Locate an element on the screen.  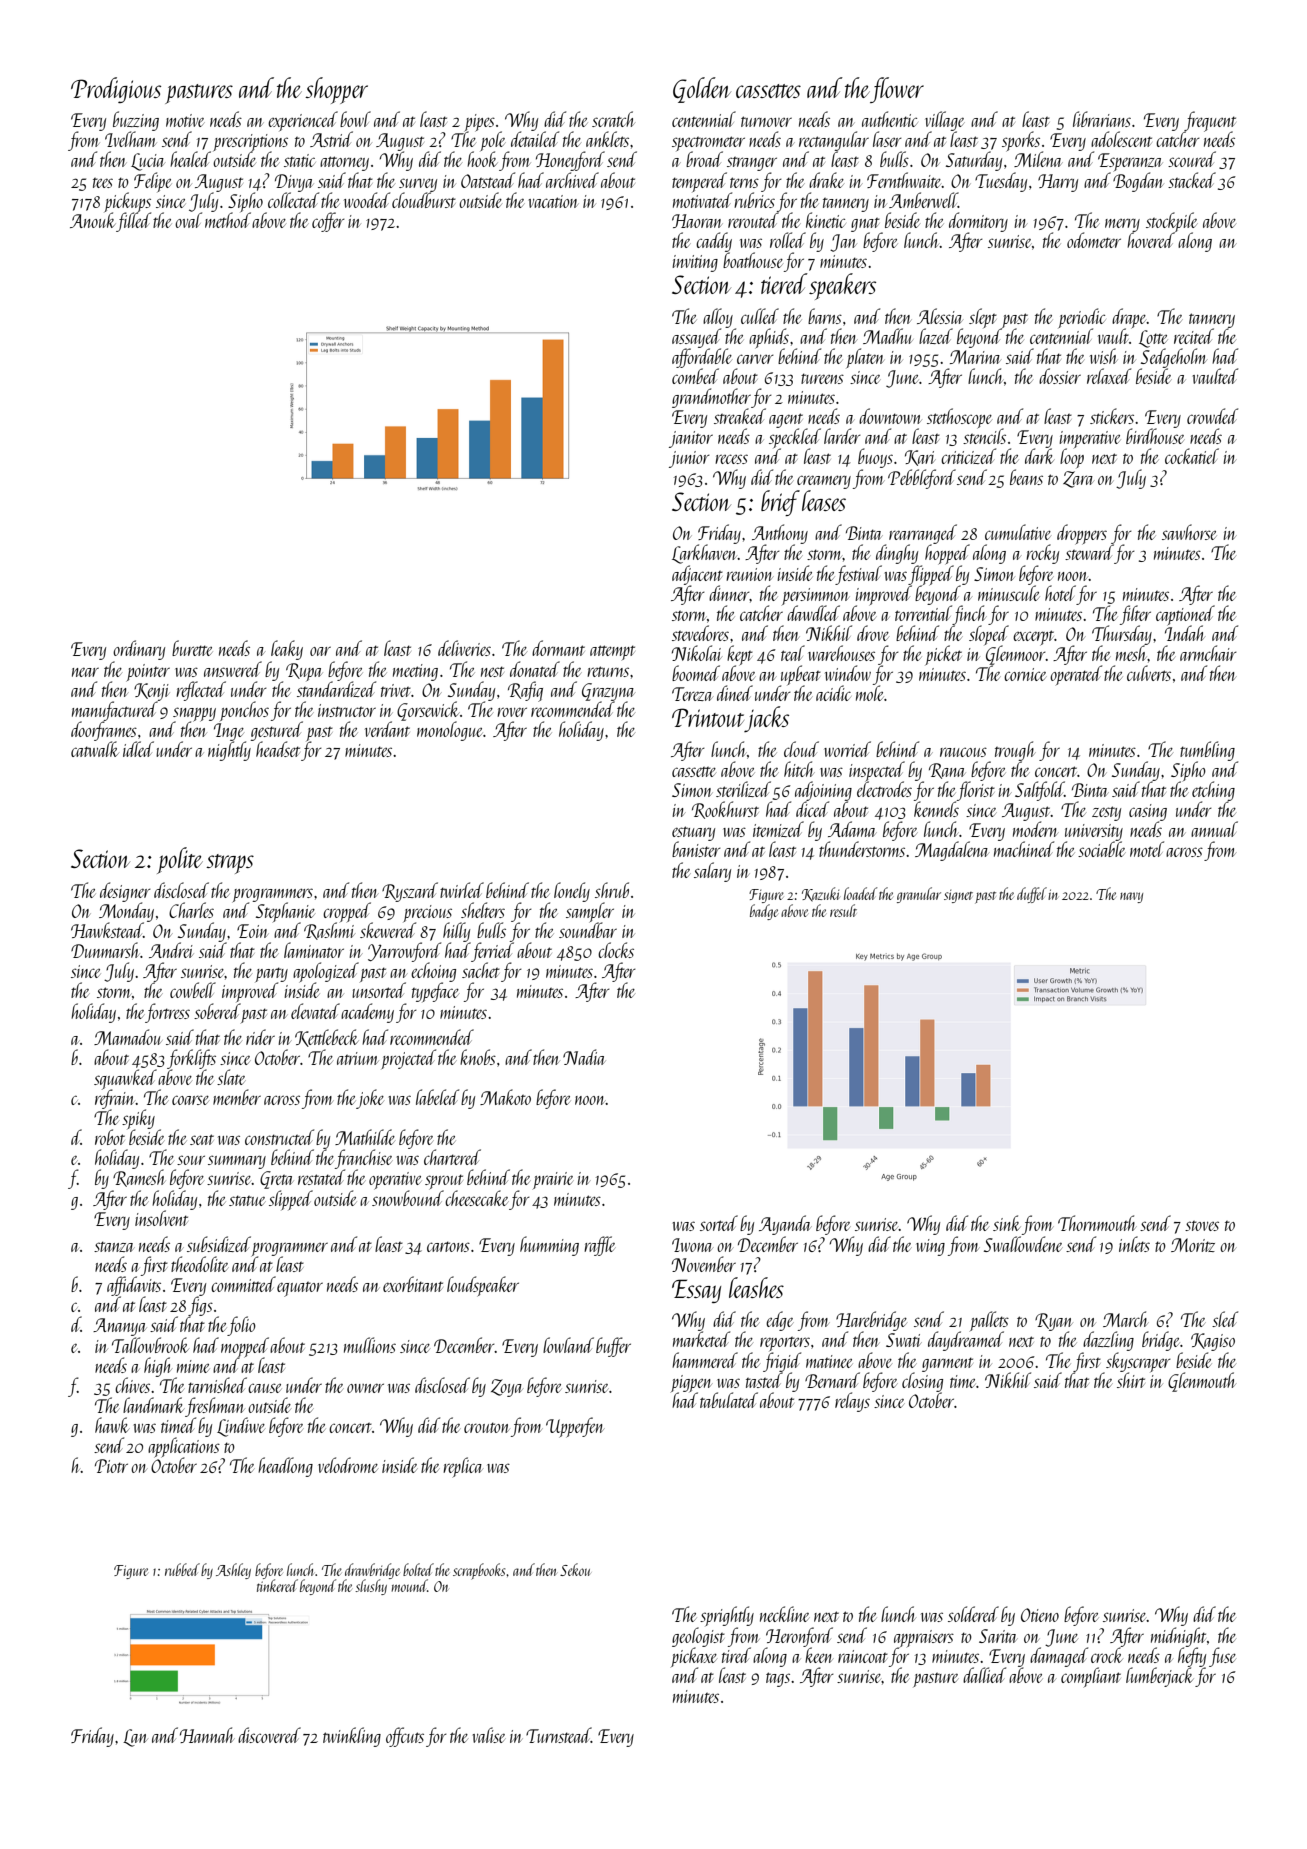
diced is located at coordinates (812, 809).
